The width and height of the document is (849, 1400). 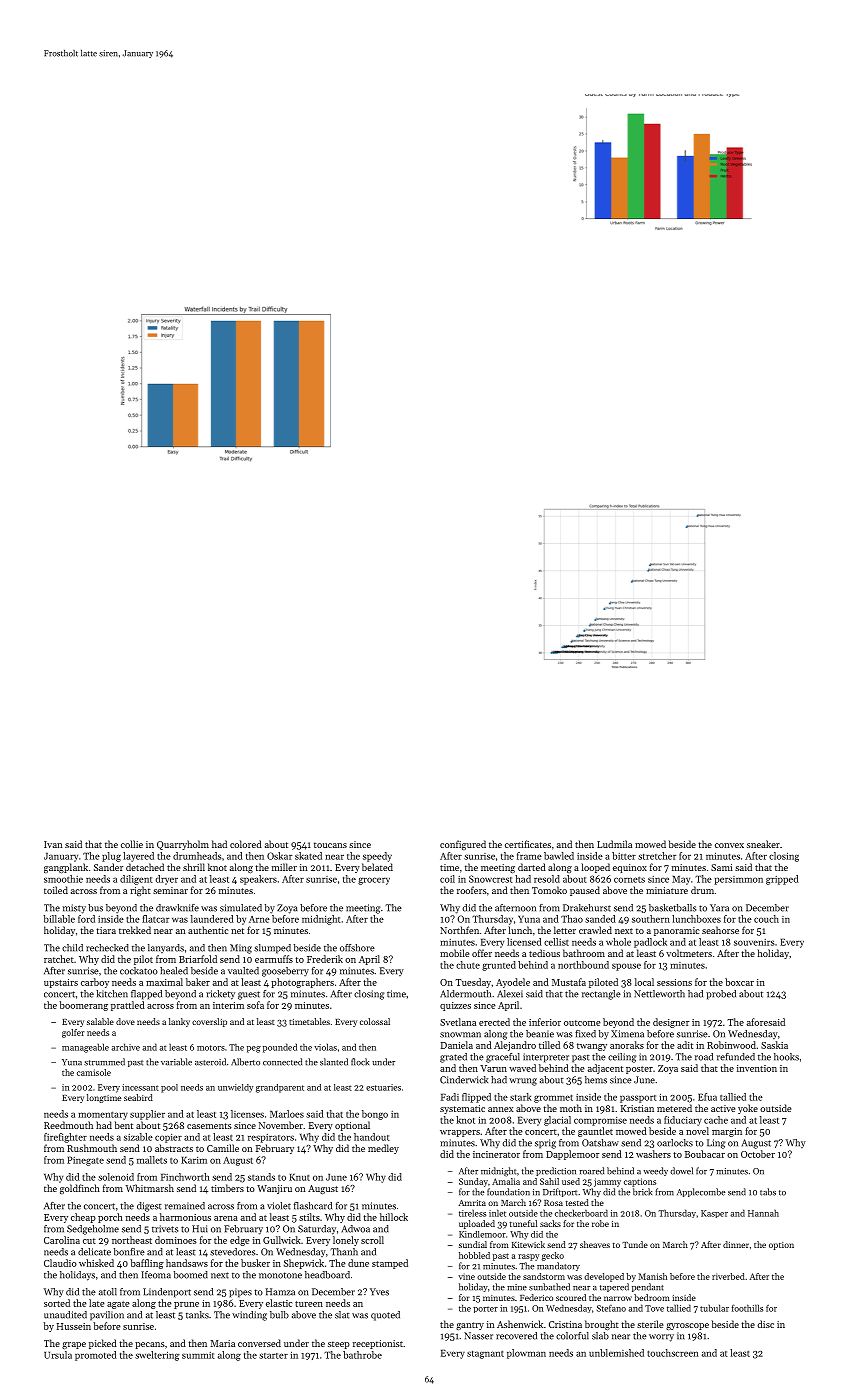 What do you see at coordinates (146, 995) in the document?
I see `flapped` at bounding box center [146, 995].
